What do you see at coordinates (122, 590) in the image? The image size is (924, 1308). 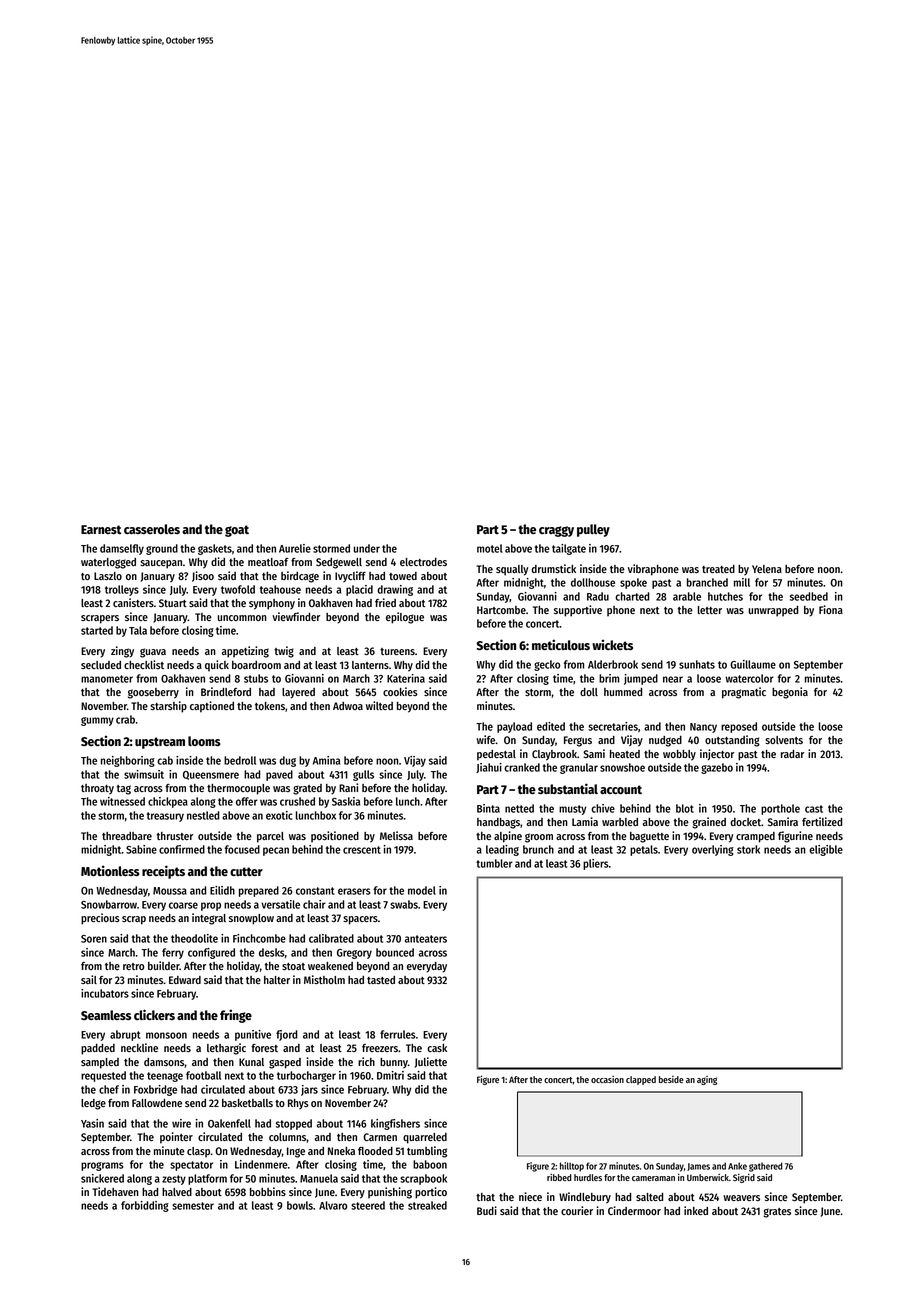 I see `trolleys` at bounding box center [122, 590].
